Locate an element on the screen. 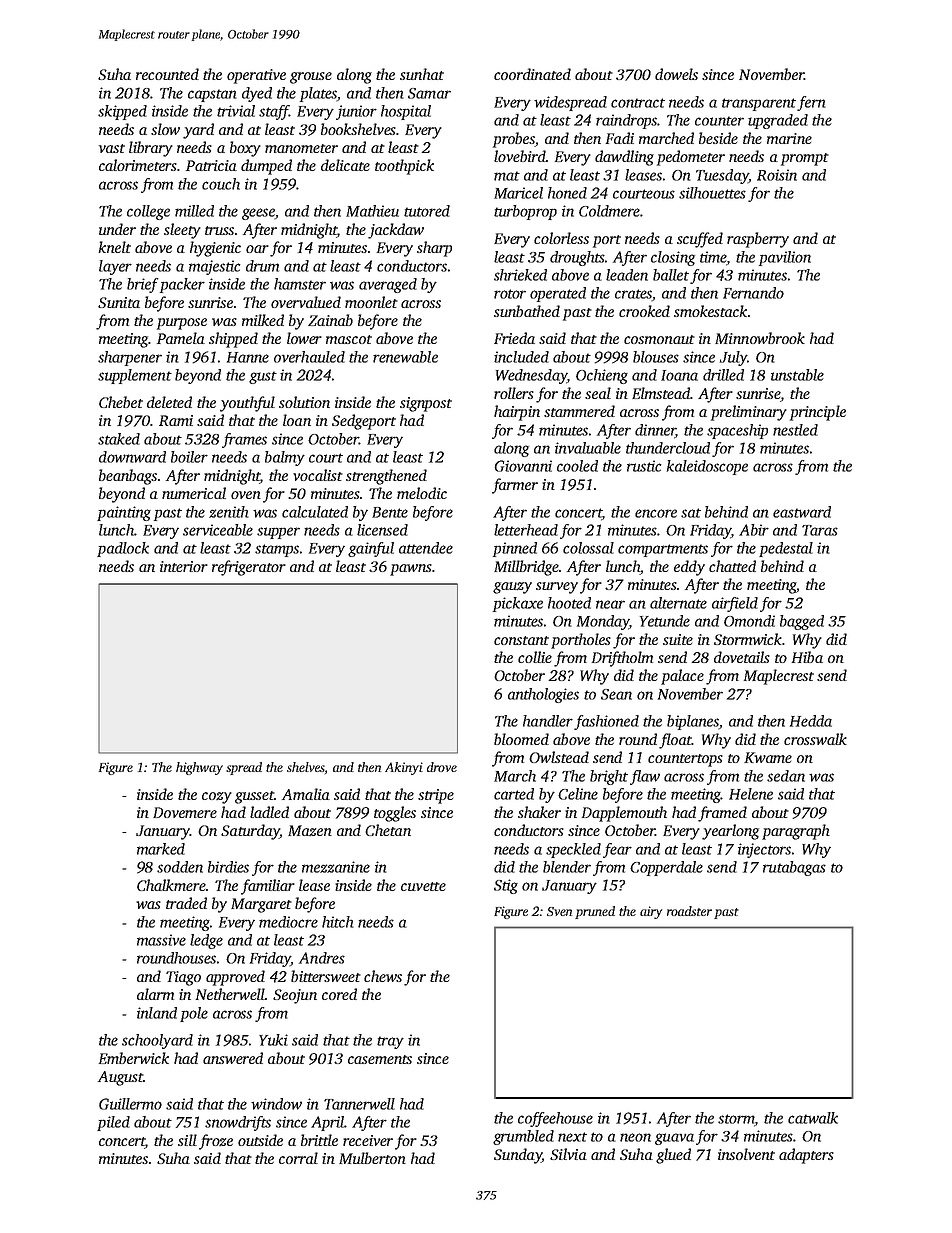 The image size is (952, 1233). Silvia is located at coordinates (568, 1154).
